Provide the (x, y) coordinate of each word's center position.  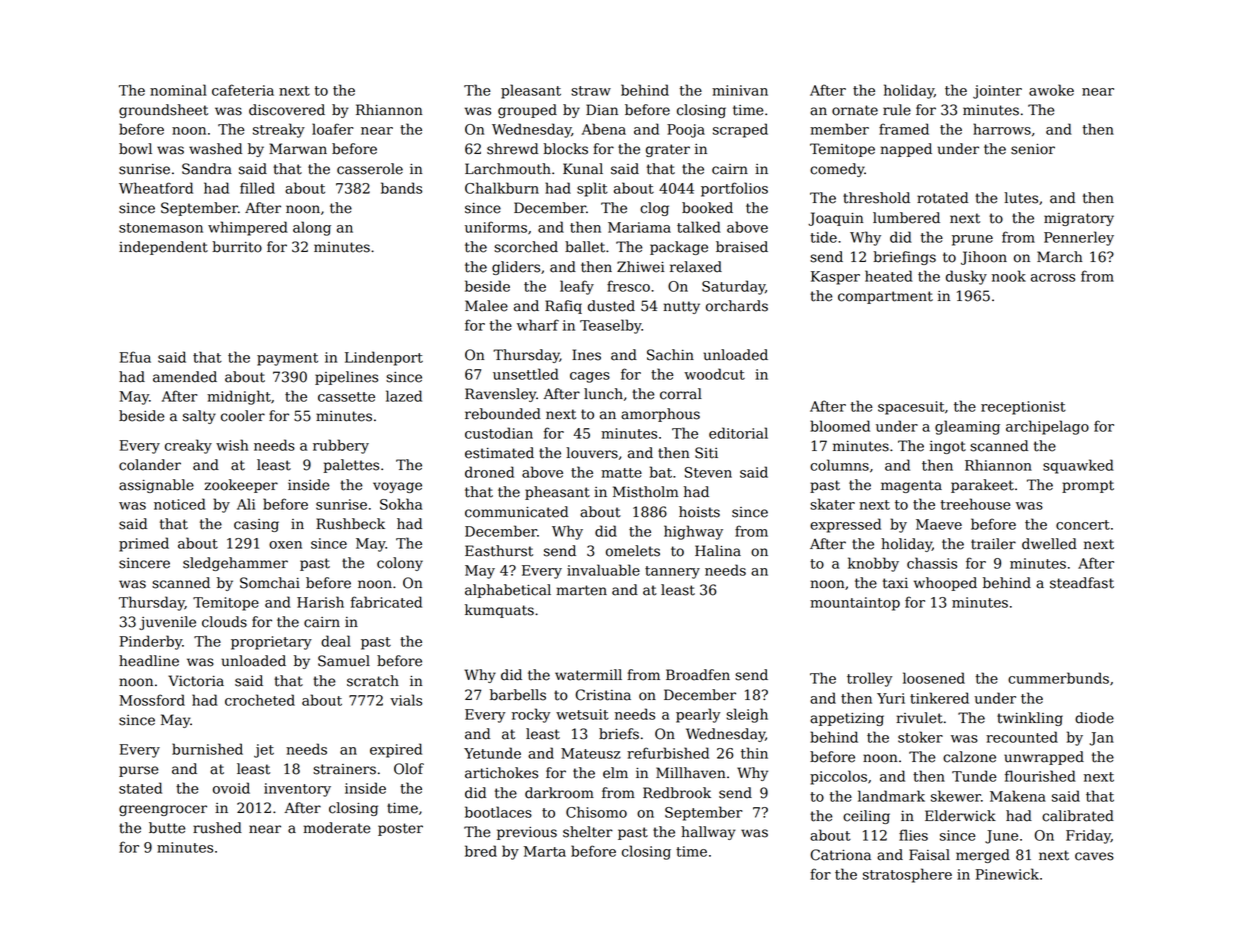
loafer (333, 129)
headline (149, 661)
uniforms (496, 227)
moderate (337, 828)
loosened (934, 678)
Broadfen (698, 675)
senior (1033, 149)
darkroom (559, 793)
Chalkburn (502, 188)
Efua (135, 357)
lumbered (906, 218)
